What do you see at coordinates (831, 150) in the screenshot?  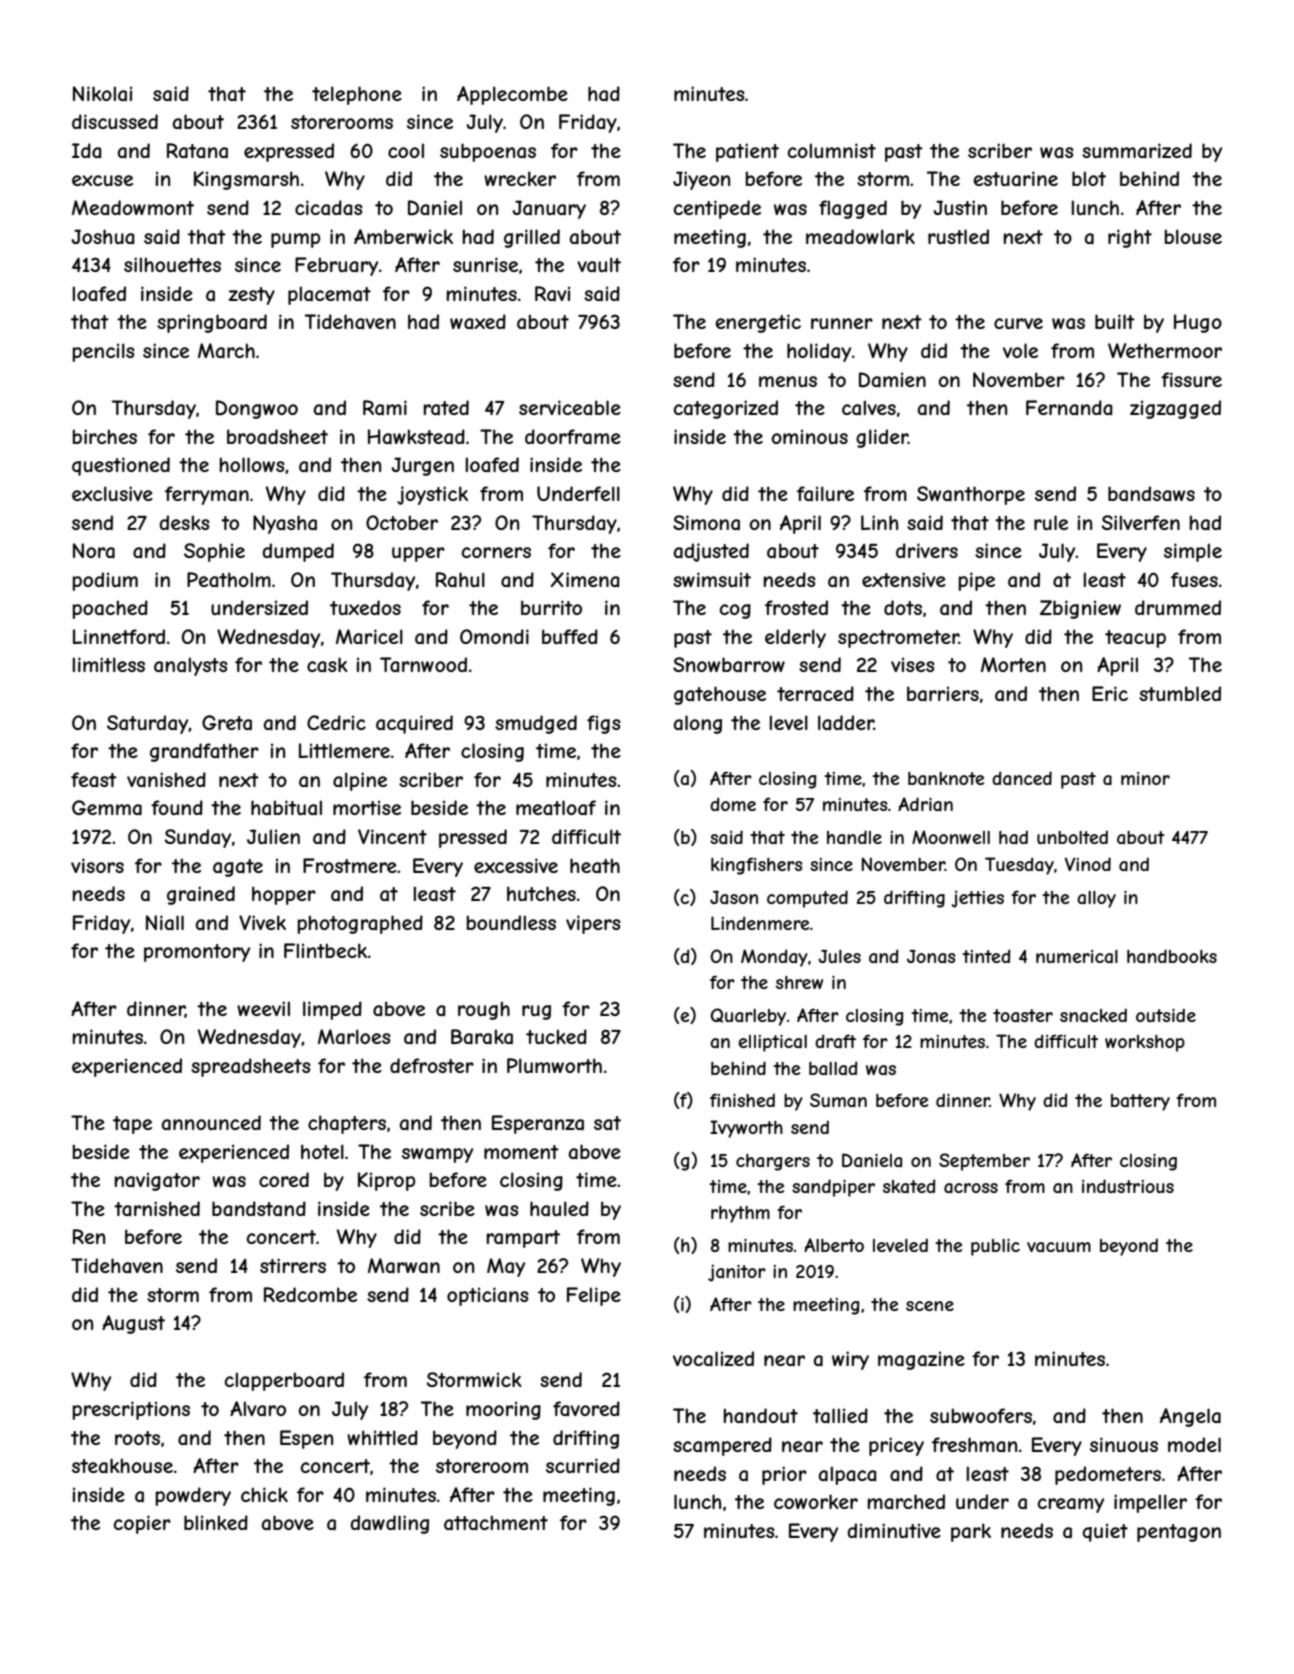 I see `columnist` at bounding box center [831, 150].
